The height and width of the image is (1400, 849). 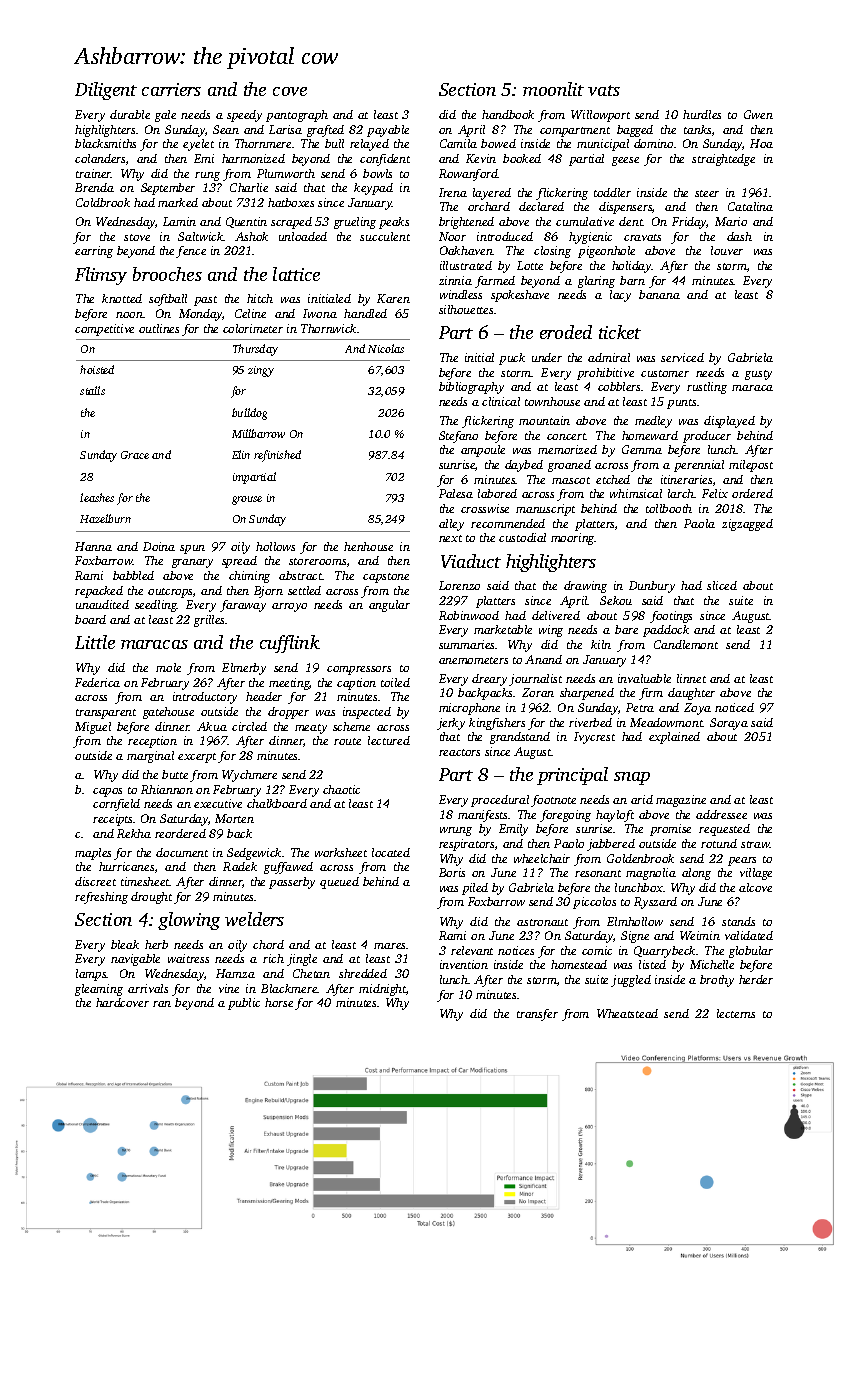 I want to click on leashes, so click(x=97, y=497).
